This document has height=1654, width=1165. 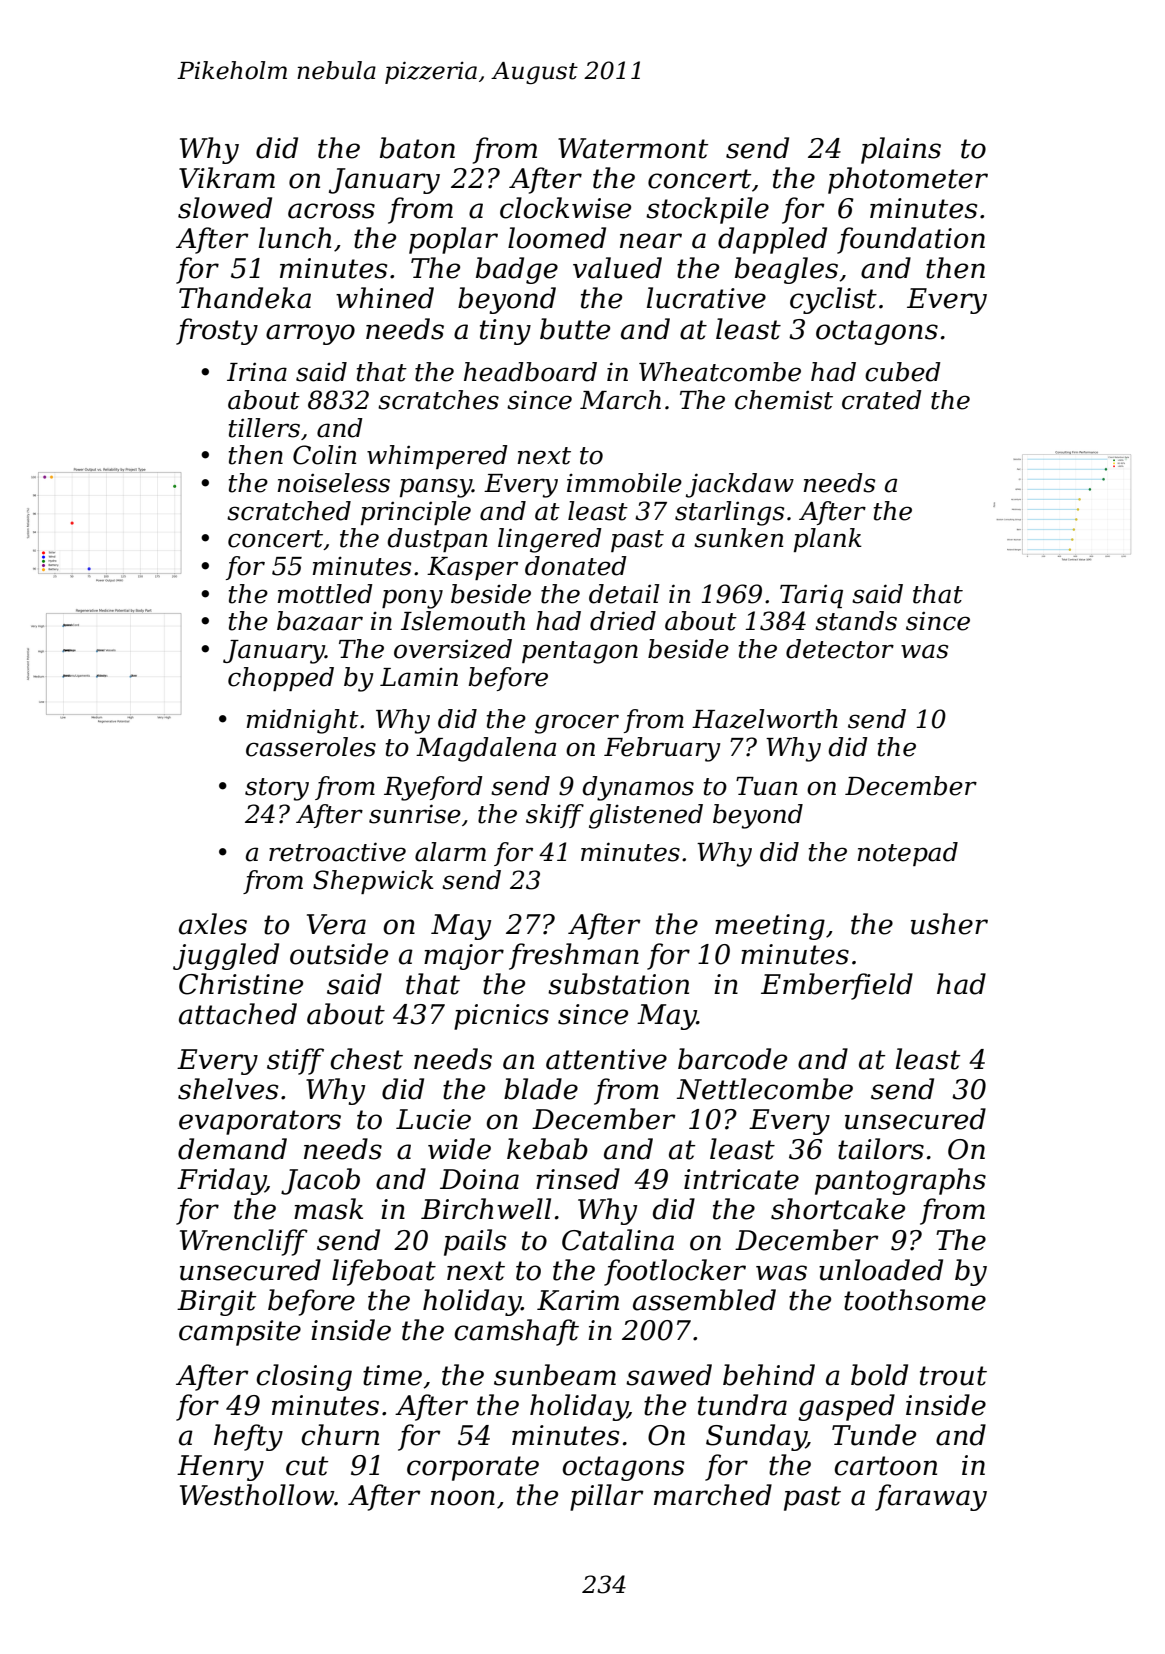 What do you see at coordinates (742, 1405) in the document?
I see `tundra` at bounding box center [742, 1405].
